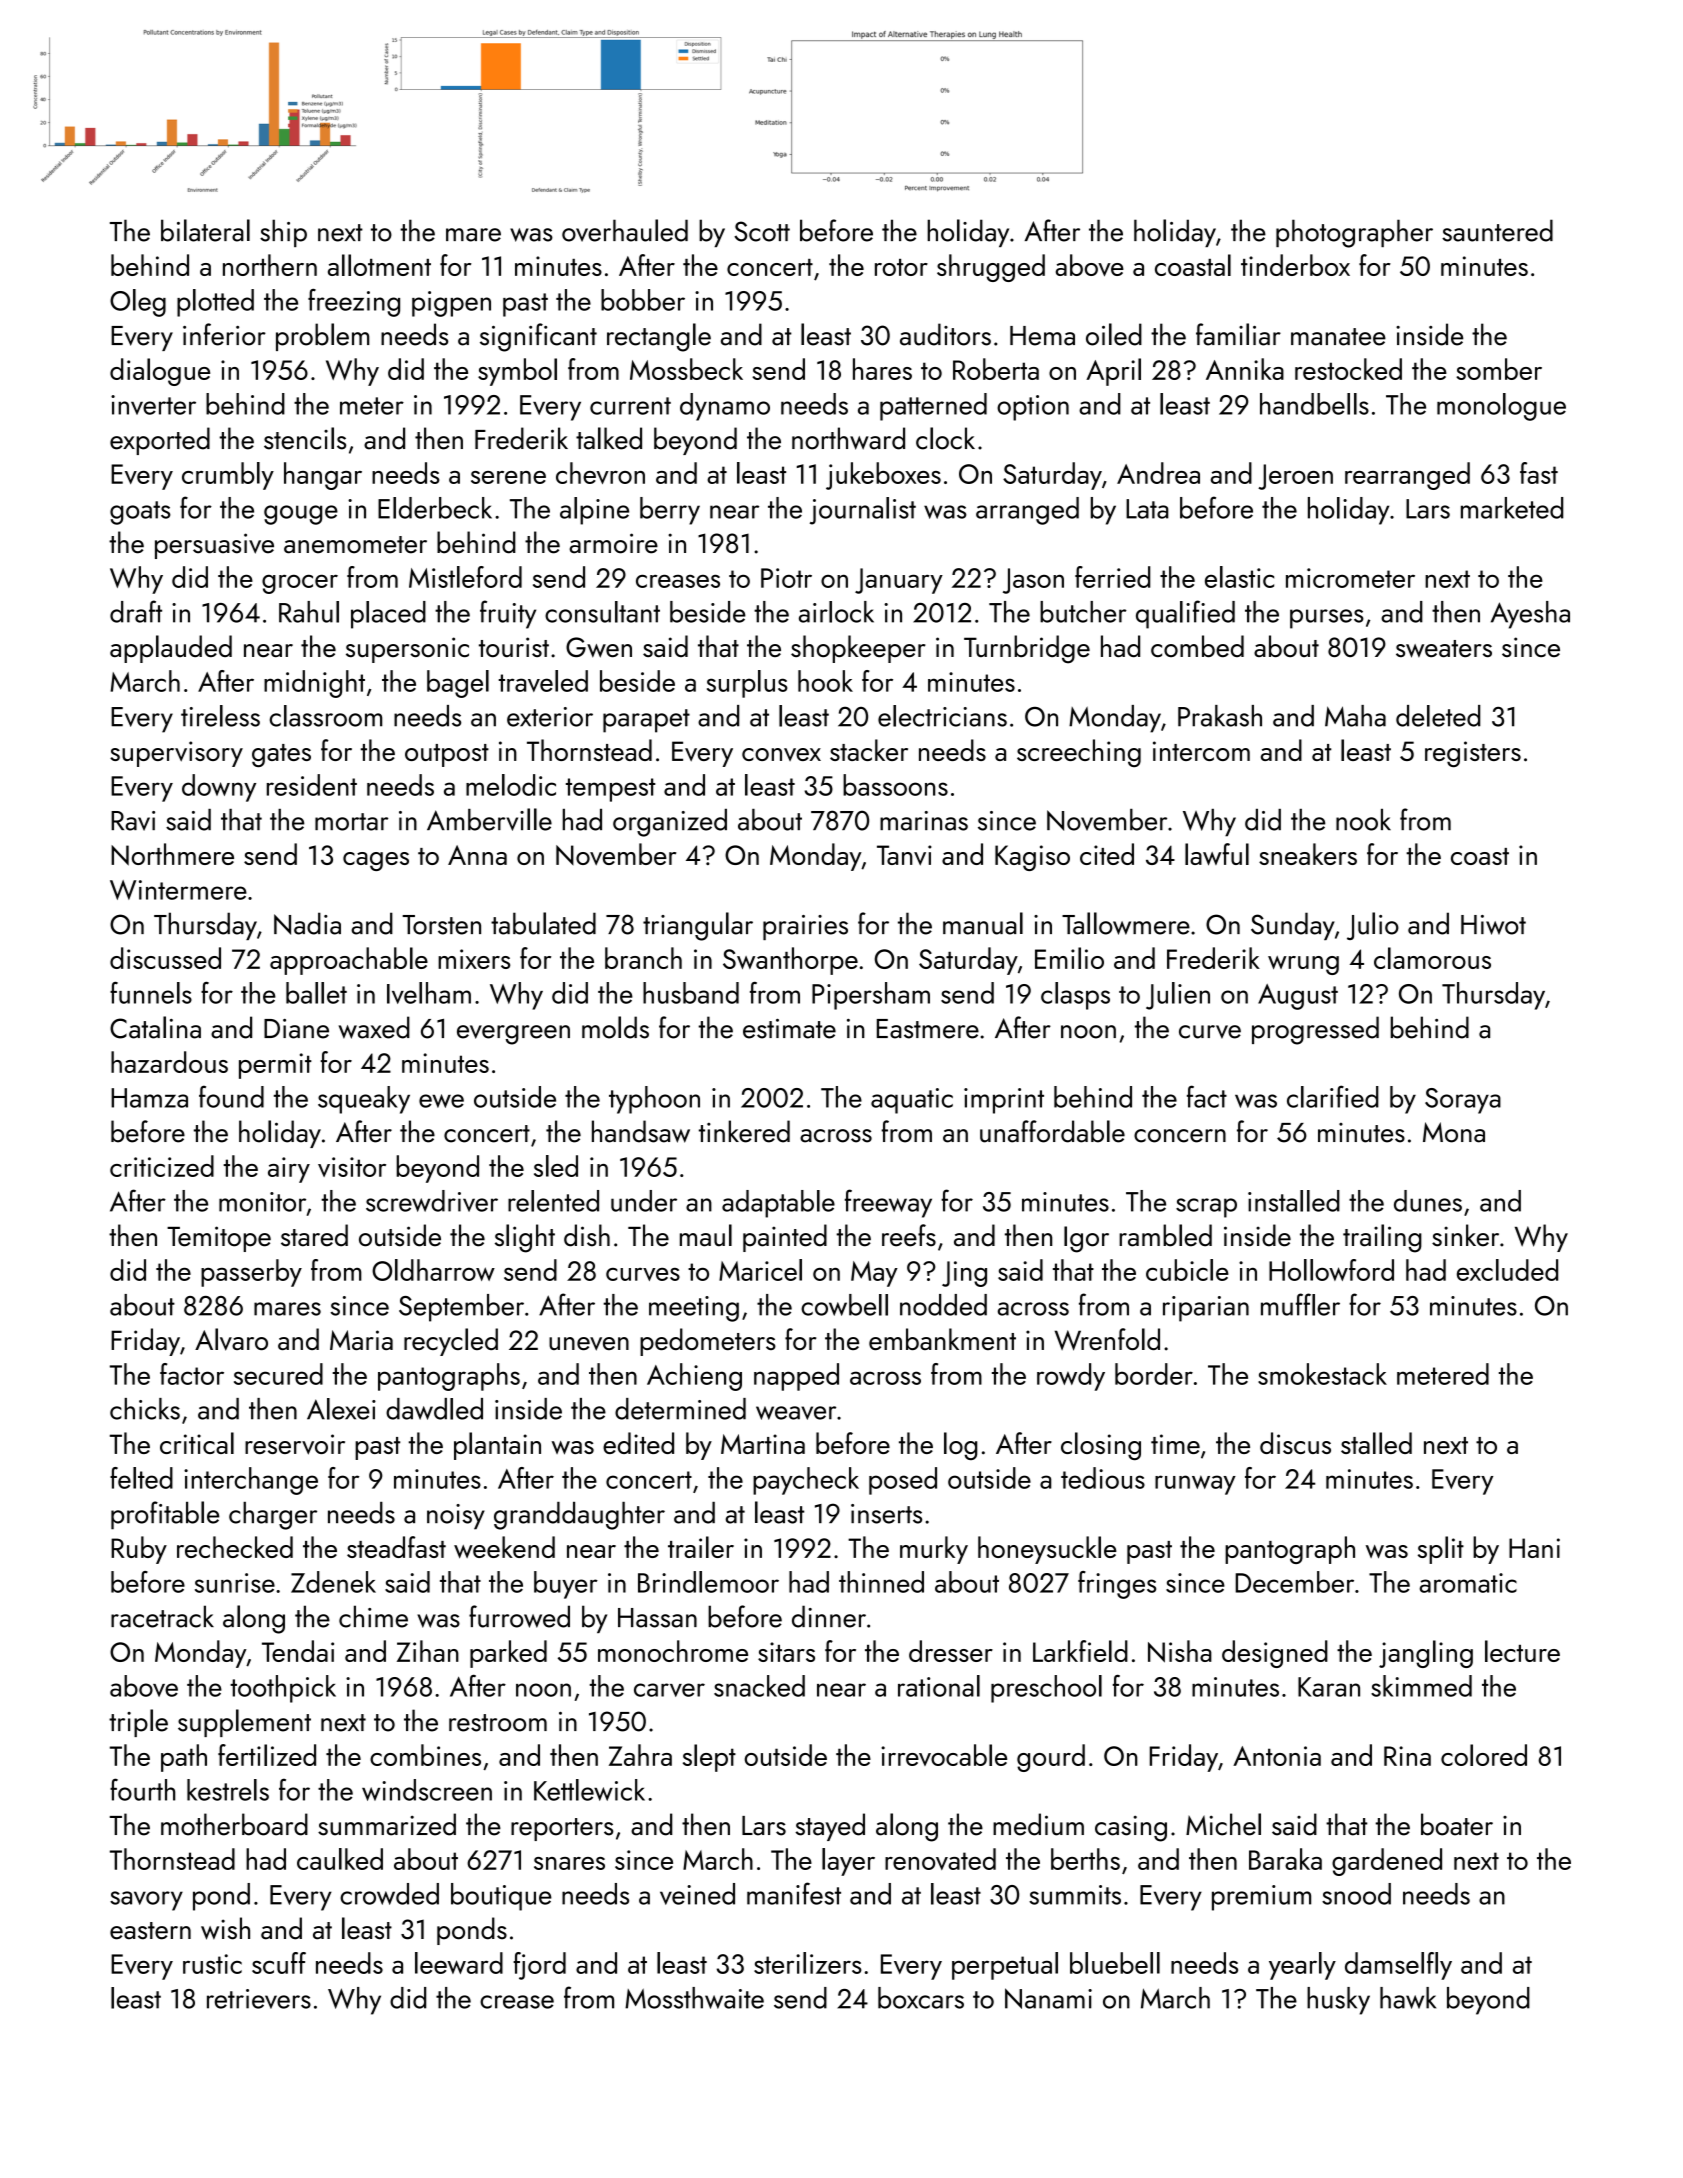 The width and height of the image is (1683, 2178). What do you see at coordinates (698, 926) in the image?
I see `triangular` at bounding box center [698, 926].
